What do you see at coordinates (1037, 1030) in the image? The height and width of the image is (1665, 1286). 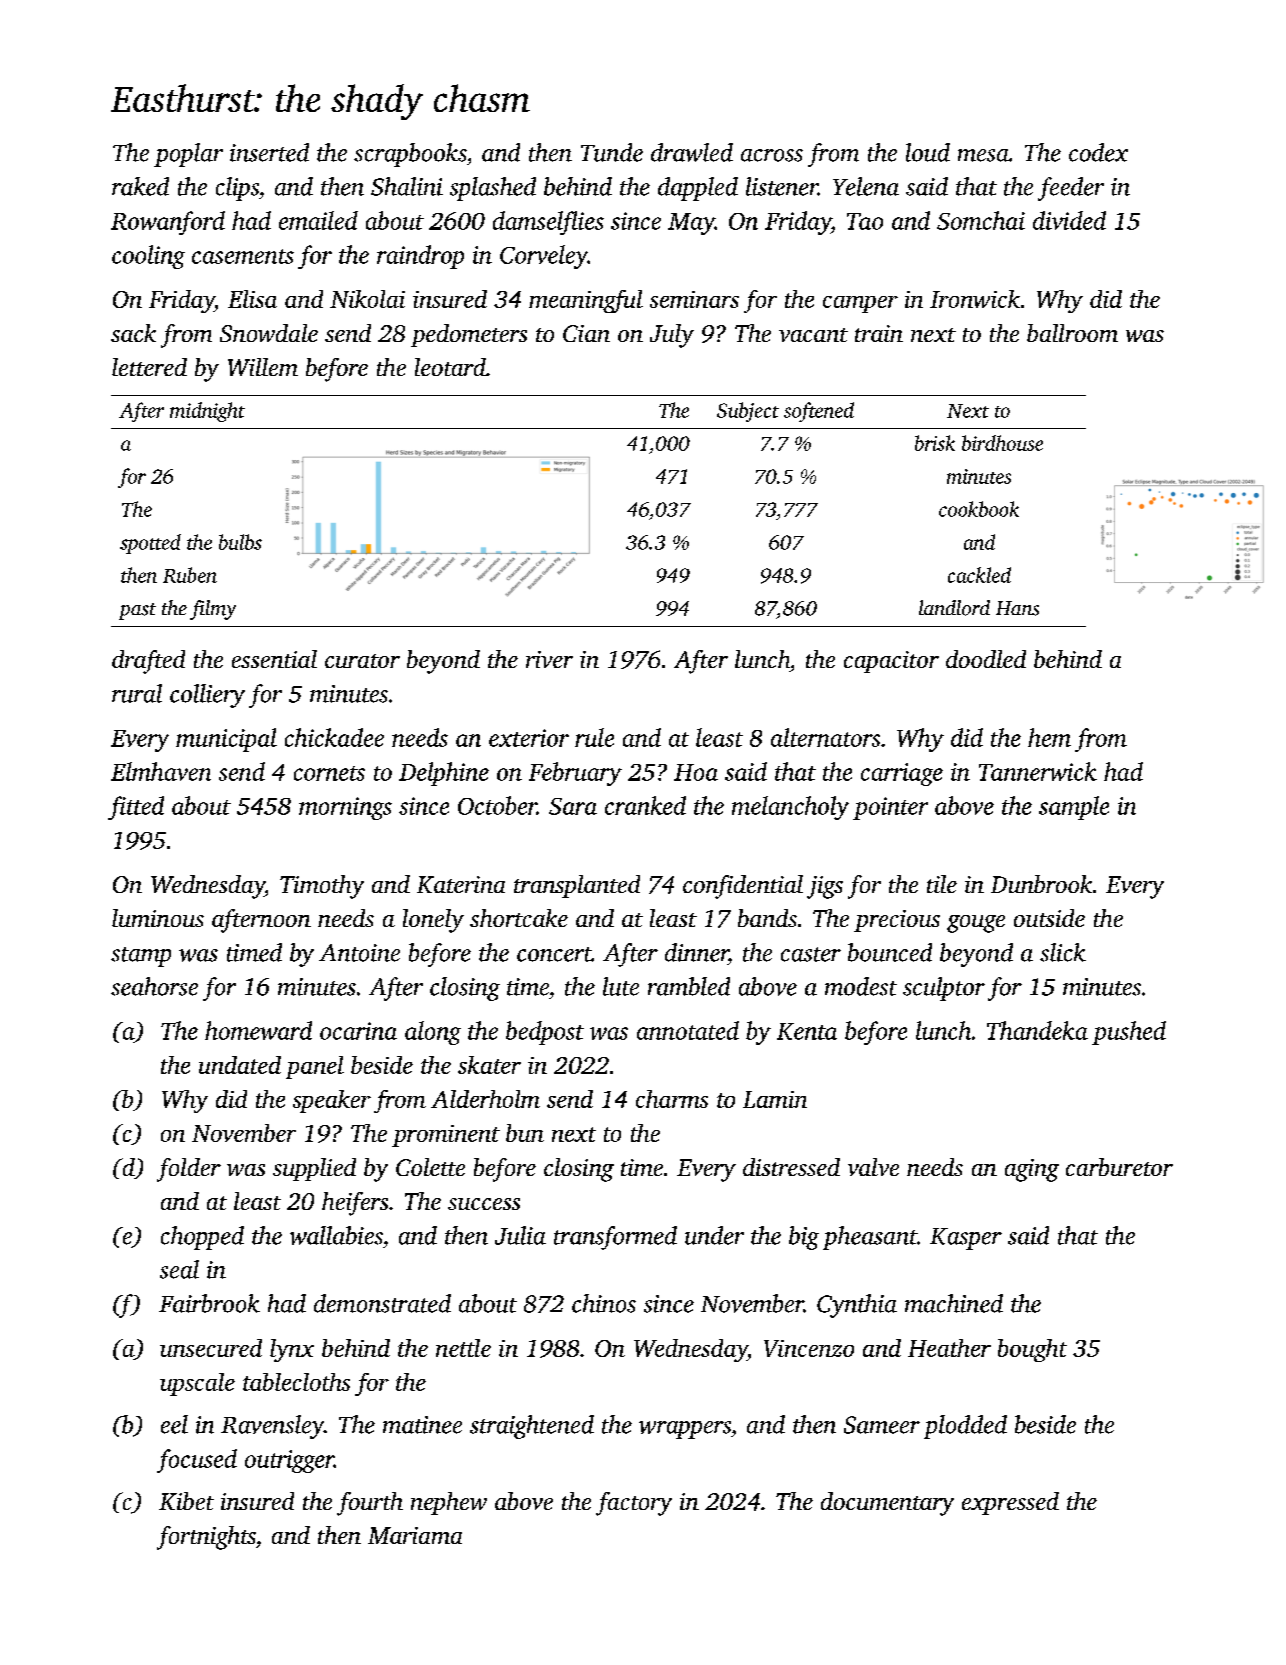 I see `Thandeka` at bounding box center [1037, 1030].
